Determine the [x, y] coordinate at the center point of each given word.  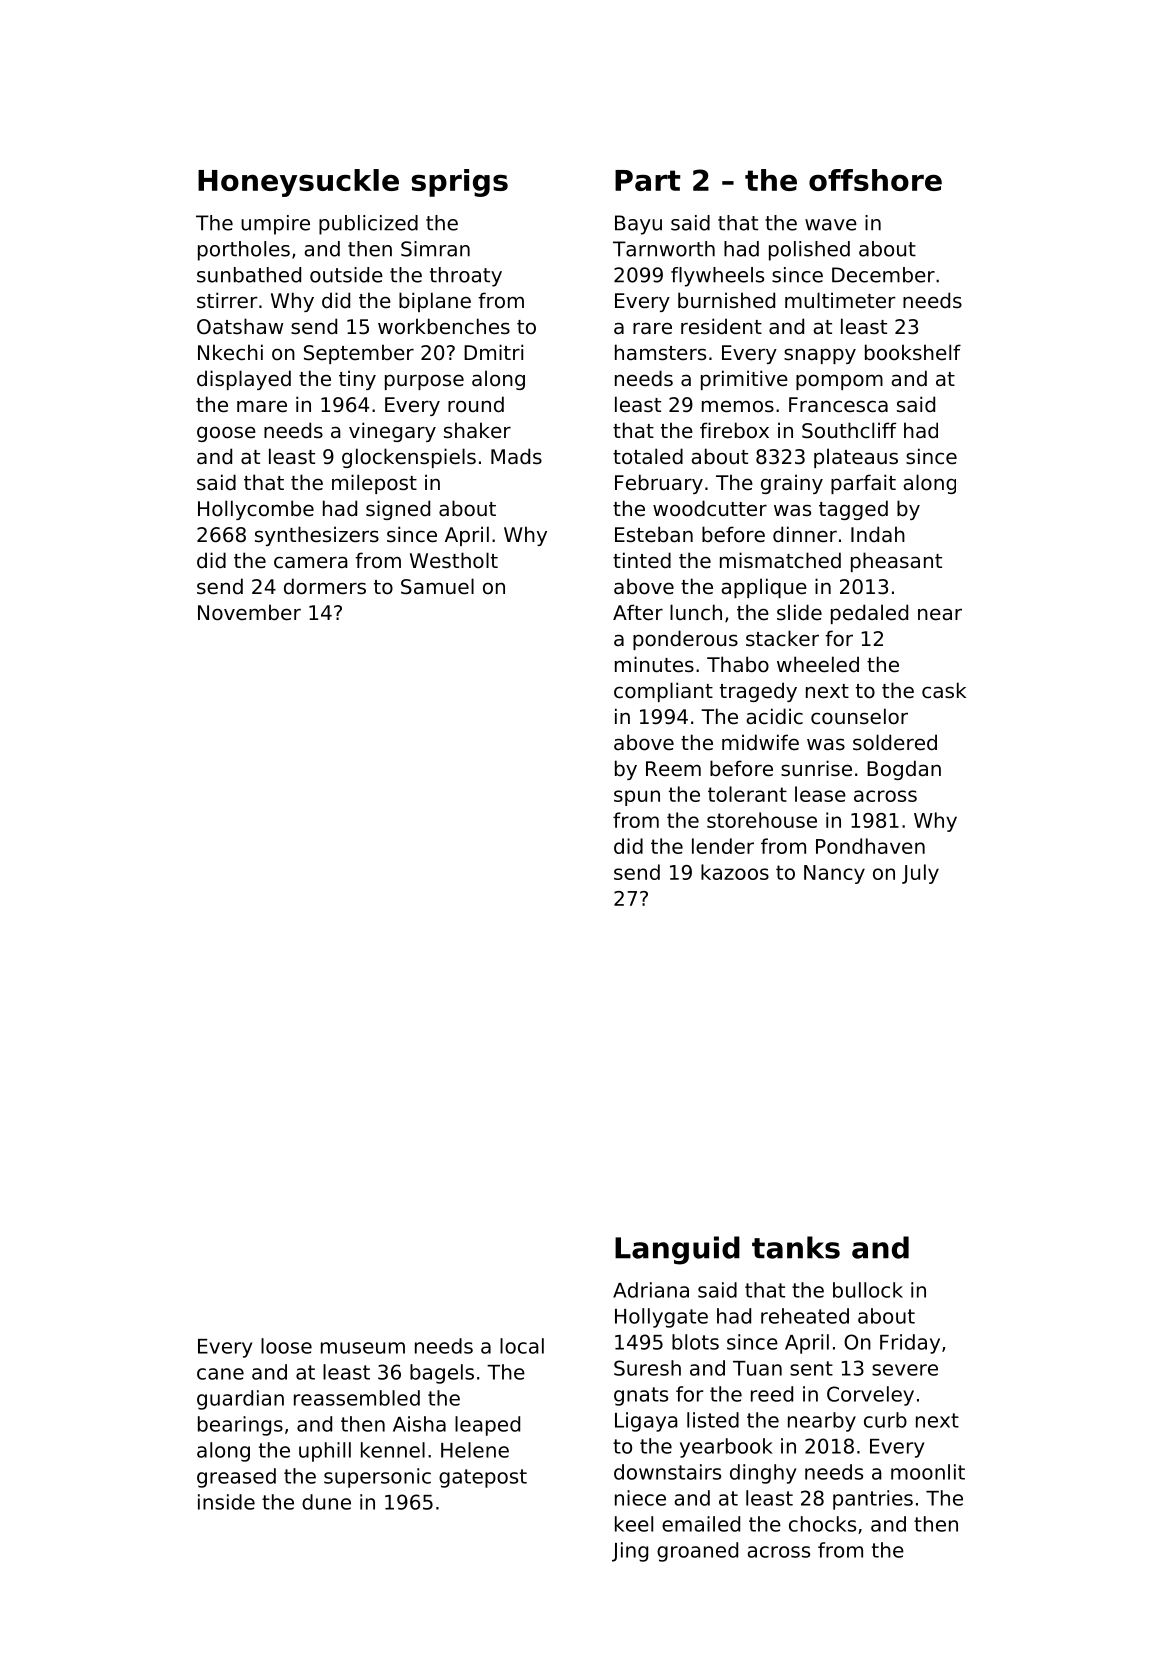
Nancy [834, 874]
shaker [477, 430]
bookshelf [913, 352]
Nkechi [230, 352]
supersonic [377, 1478]
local [522, 1346]
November [249, 612]
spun [637, 798]
